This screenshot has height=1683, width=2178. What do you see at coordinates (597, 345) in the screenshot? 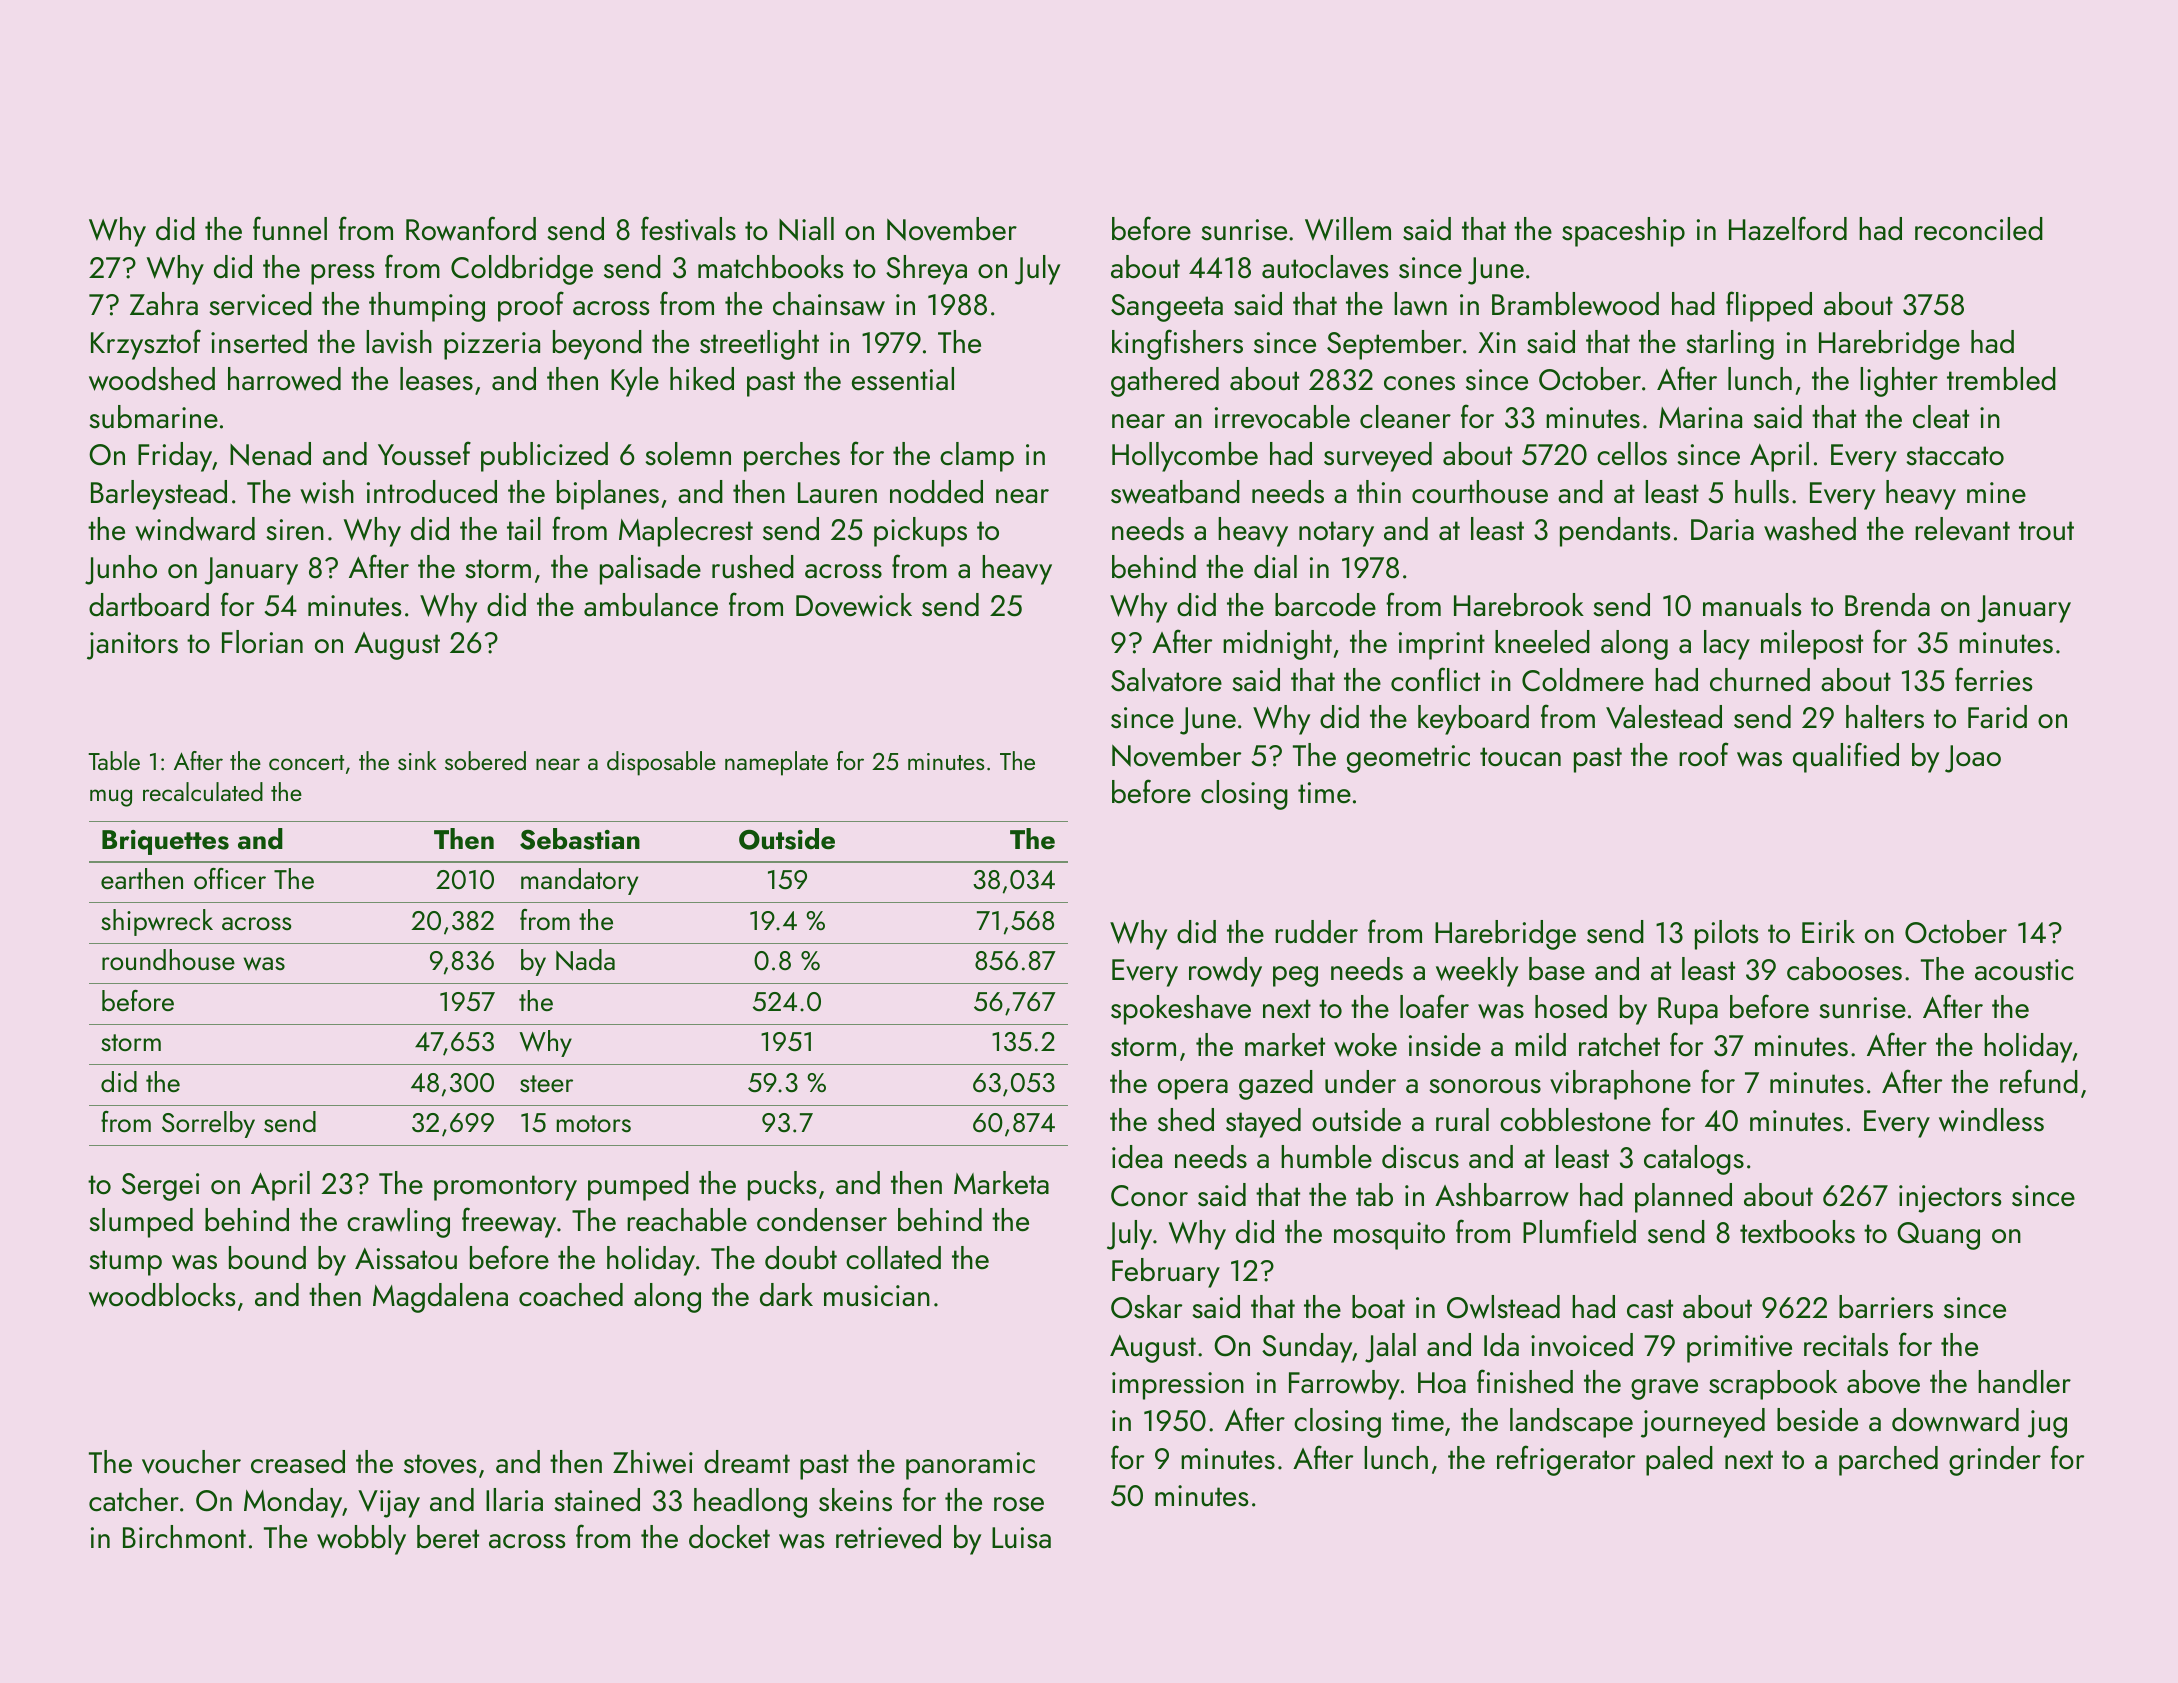
I see `beyond` at bounding box center [597, 345].
